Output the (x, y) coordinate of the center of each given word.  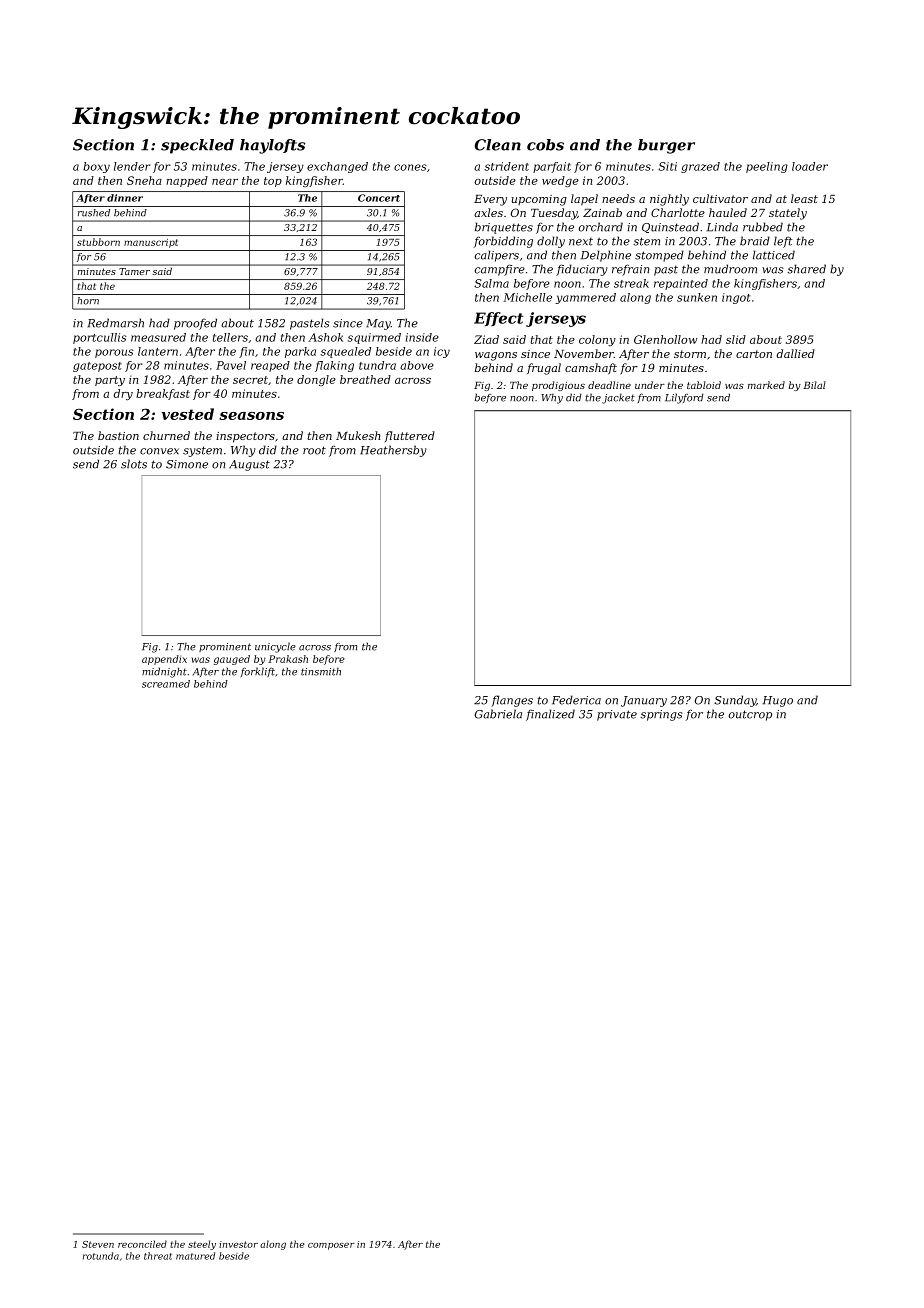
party (110, 381)
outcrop (750, 715)
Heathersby (393, 451)
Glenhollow (666, 339)
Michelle (527, 297)
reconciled (142, 1244)
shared (806, 269)
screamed (166, 684)
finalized (550, 715)
